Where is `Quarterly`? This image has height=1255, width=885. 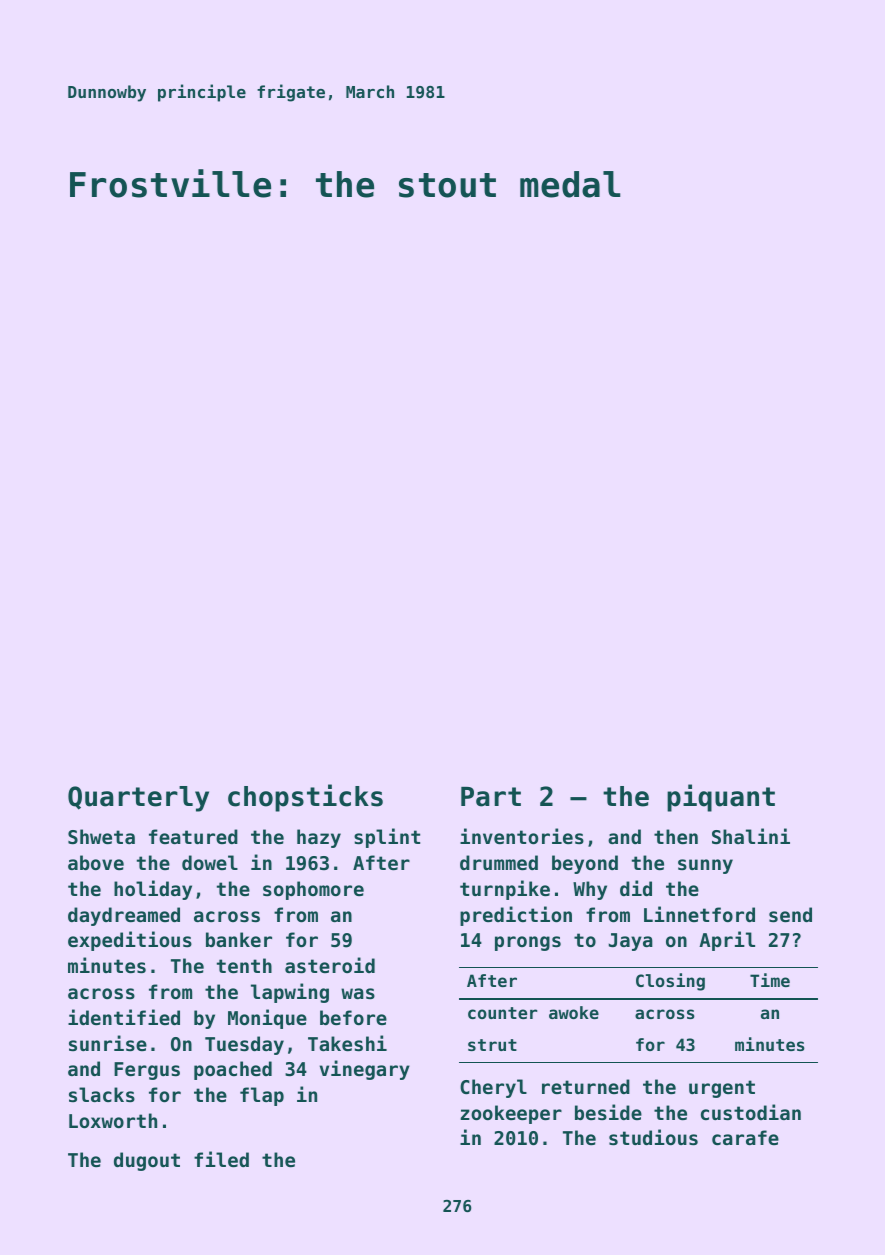 Quarterly is located at coordinates (138, 799).
